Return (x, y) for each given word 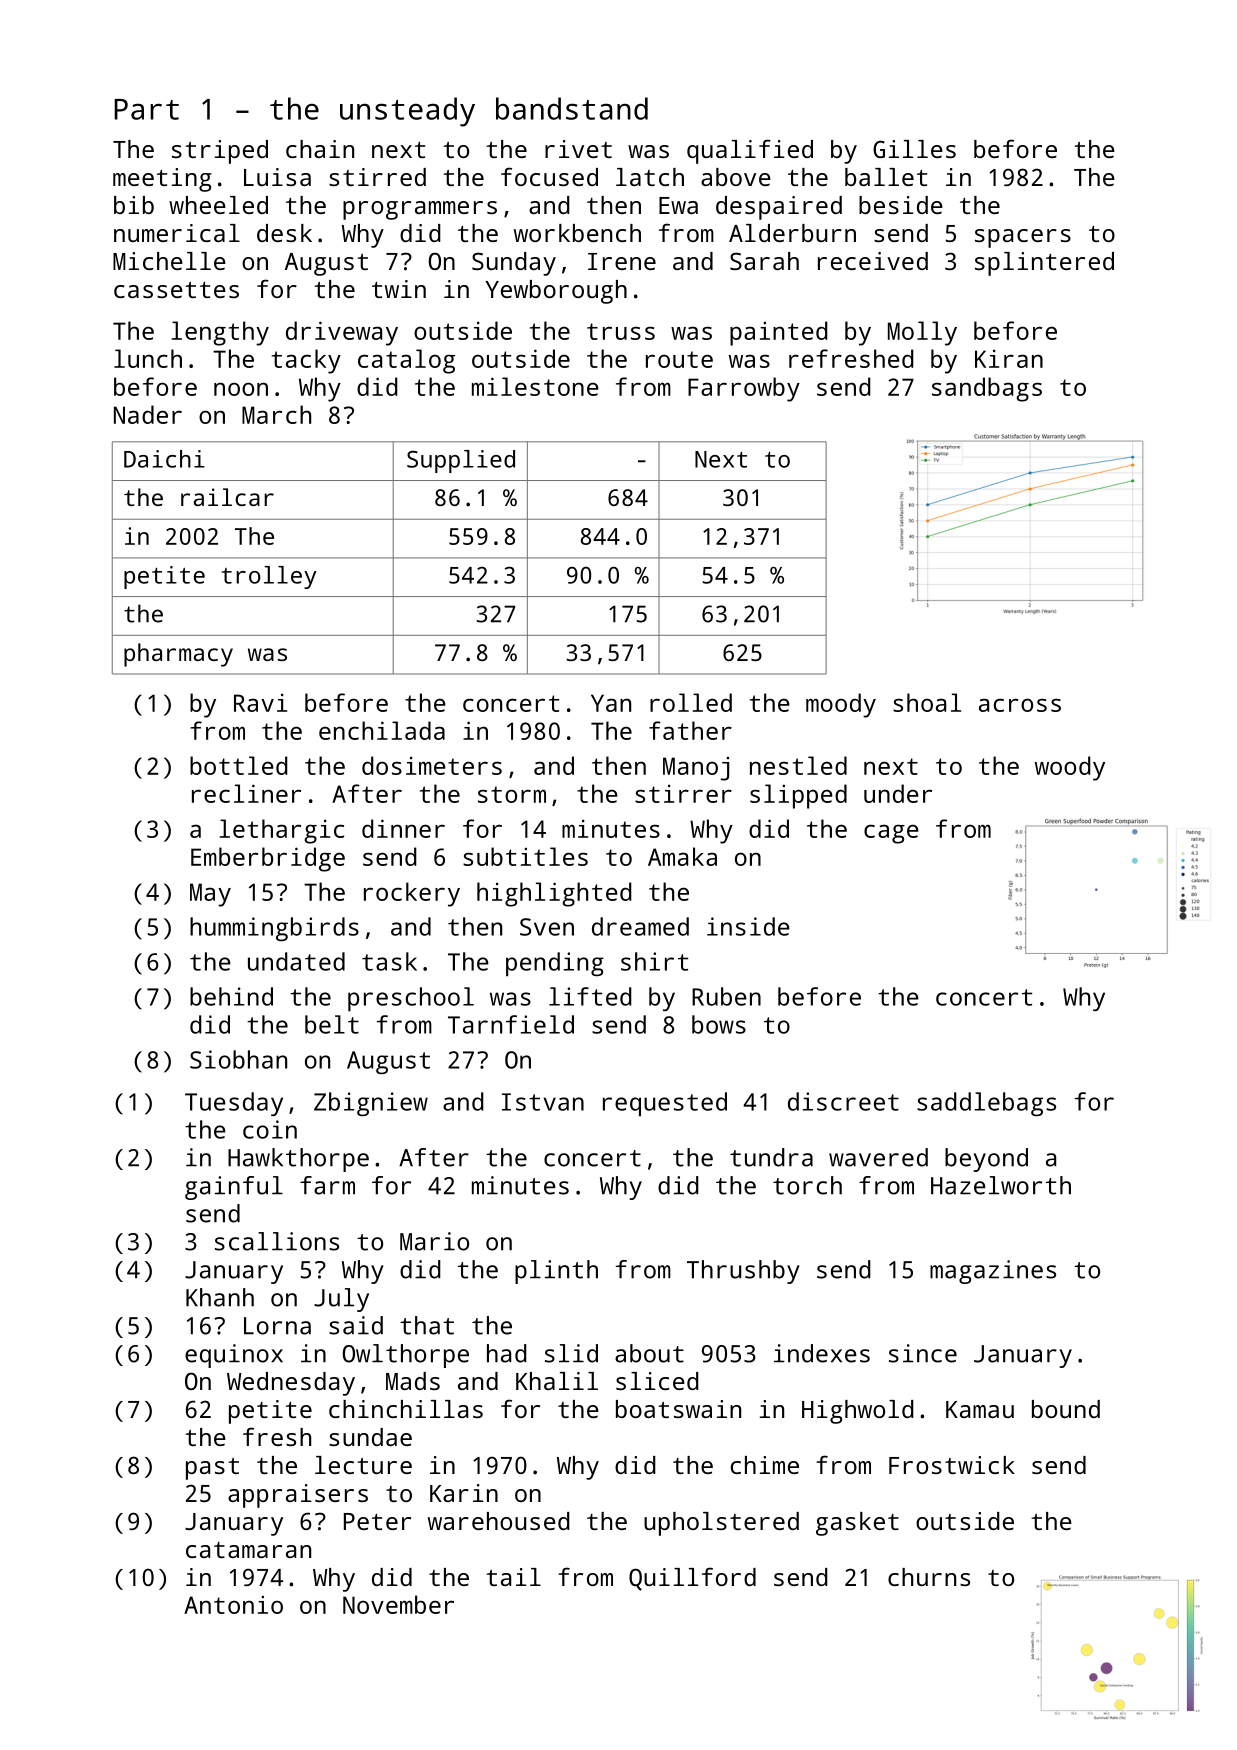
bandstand (572, 108)
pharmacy (178, 655)
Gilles (914, 149)
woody (1070, 768)
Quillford (692, 1579)
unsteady (407, 112)
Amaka (682, 856)
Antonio (233, 1604)
